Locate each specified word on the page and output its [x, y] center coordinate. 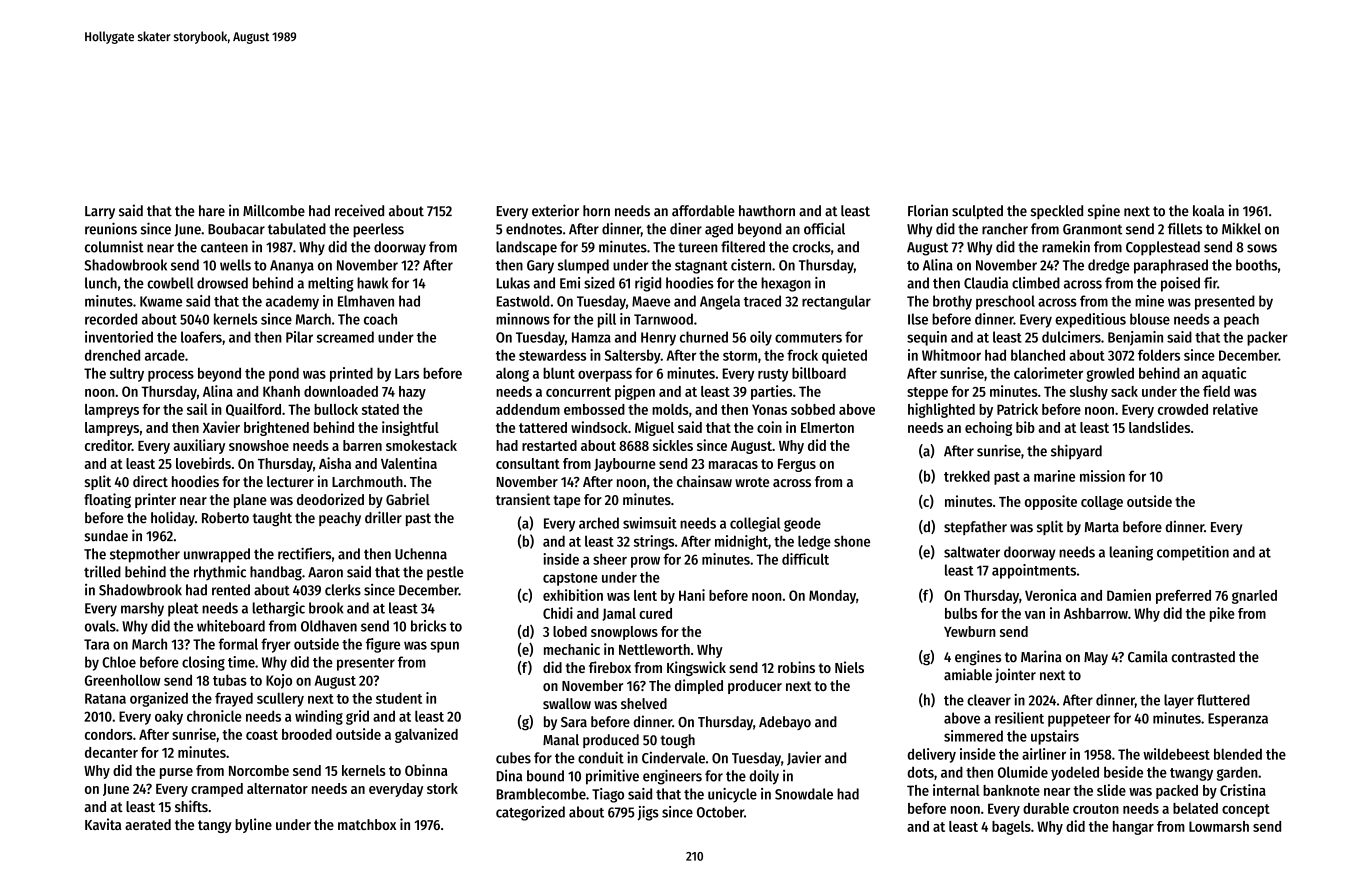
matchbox [367, 824]
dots [920, 772]
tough [678, 741]
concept [1246, 810]
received [359, 210]
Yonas [769, 409]
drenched [112, 355]
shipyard [1076, 452]
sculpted [977, 212]
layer [1179, 701]
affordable [703, 211]
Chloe [119, 662]
